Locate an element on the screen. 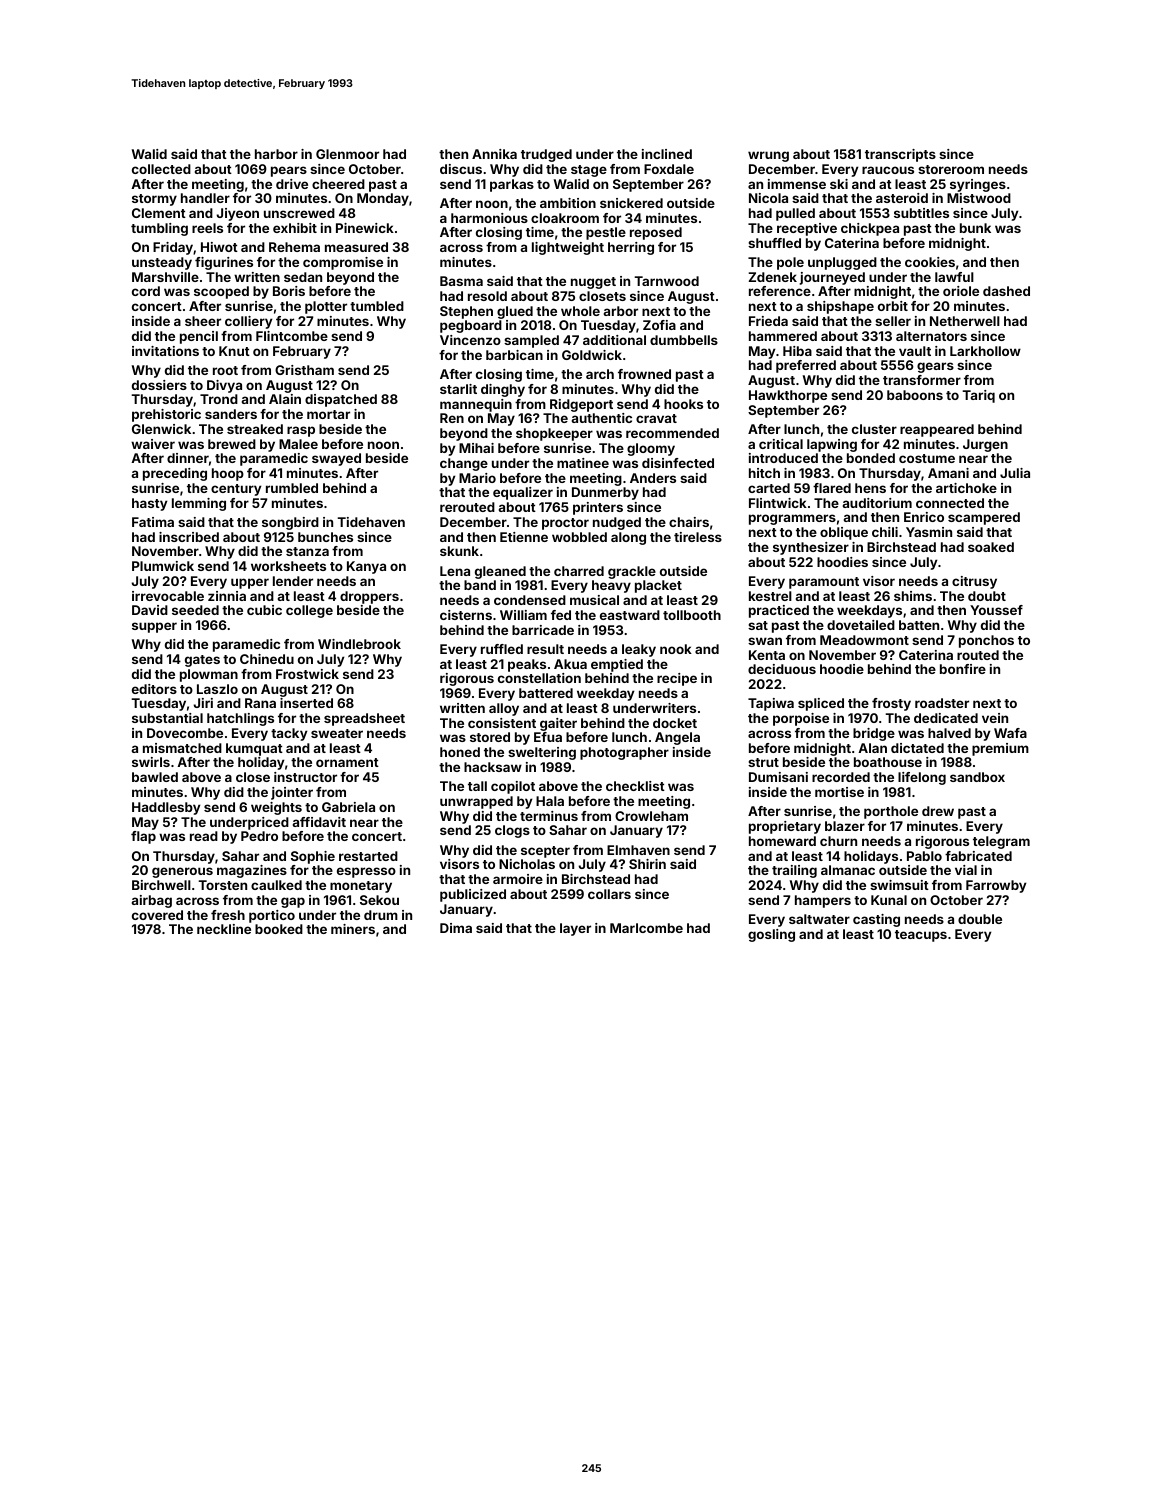  layer is located at coordinates (575, 929).
